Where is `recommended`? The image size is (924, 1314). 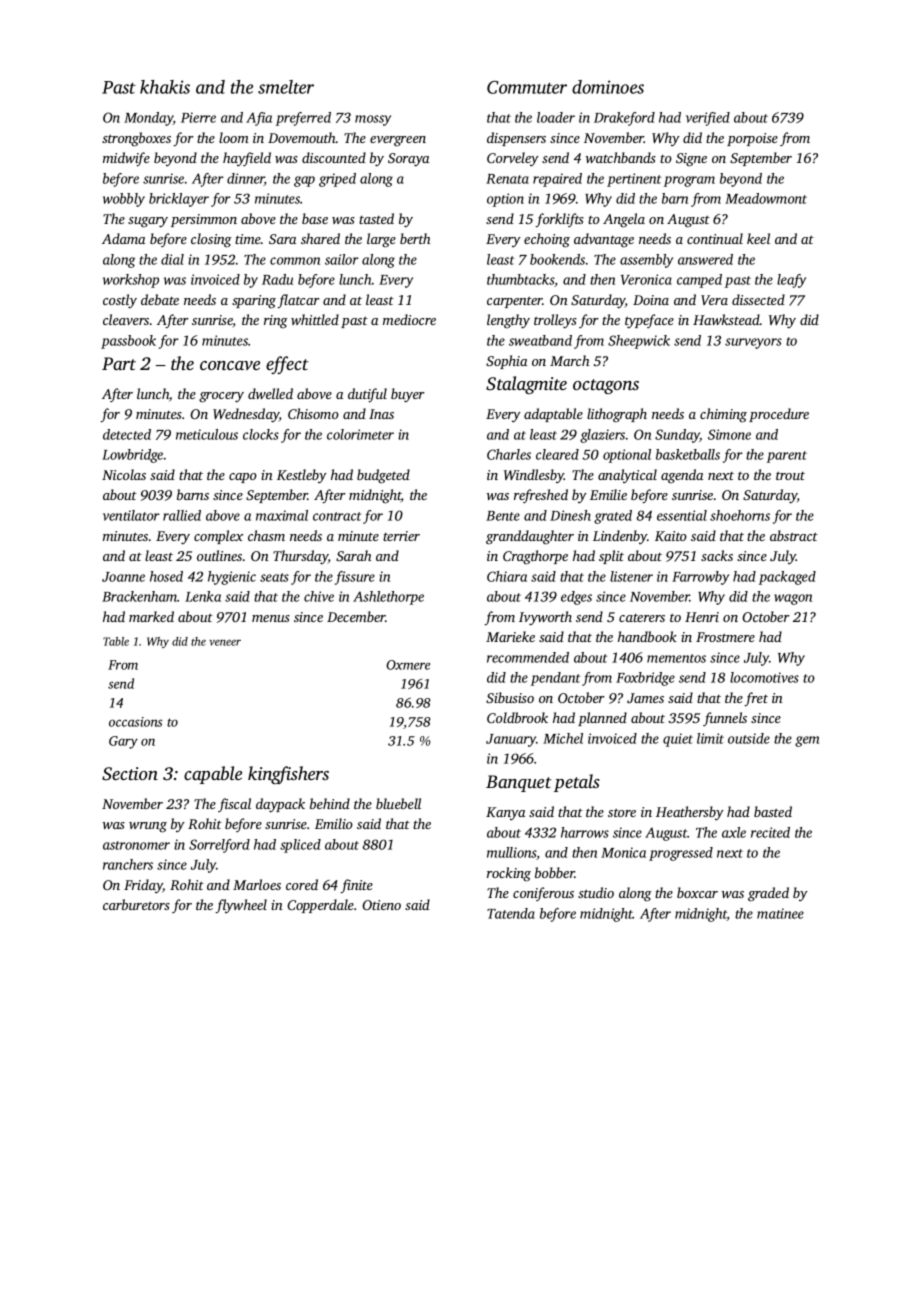 recommended is located at coordinates (528, 657).
